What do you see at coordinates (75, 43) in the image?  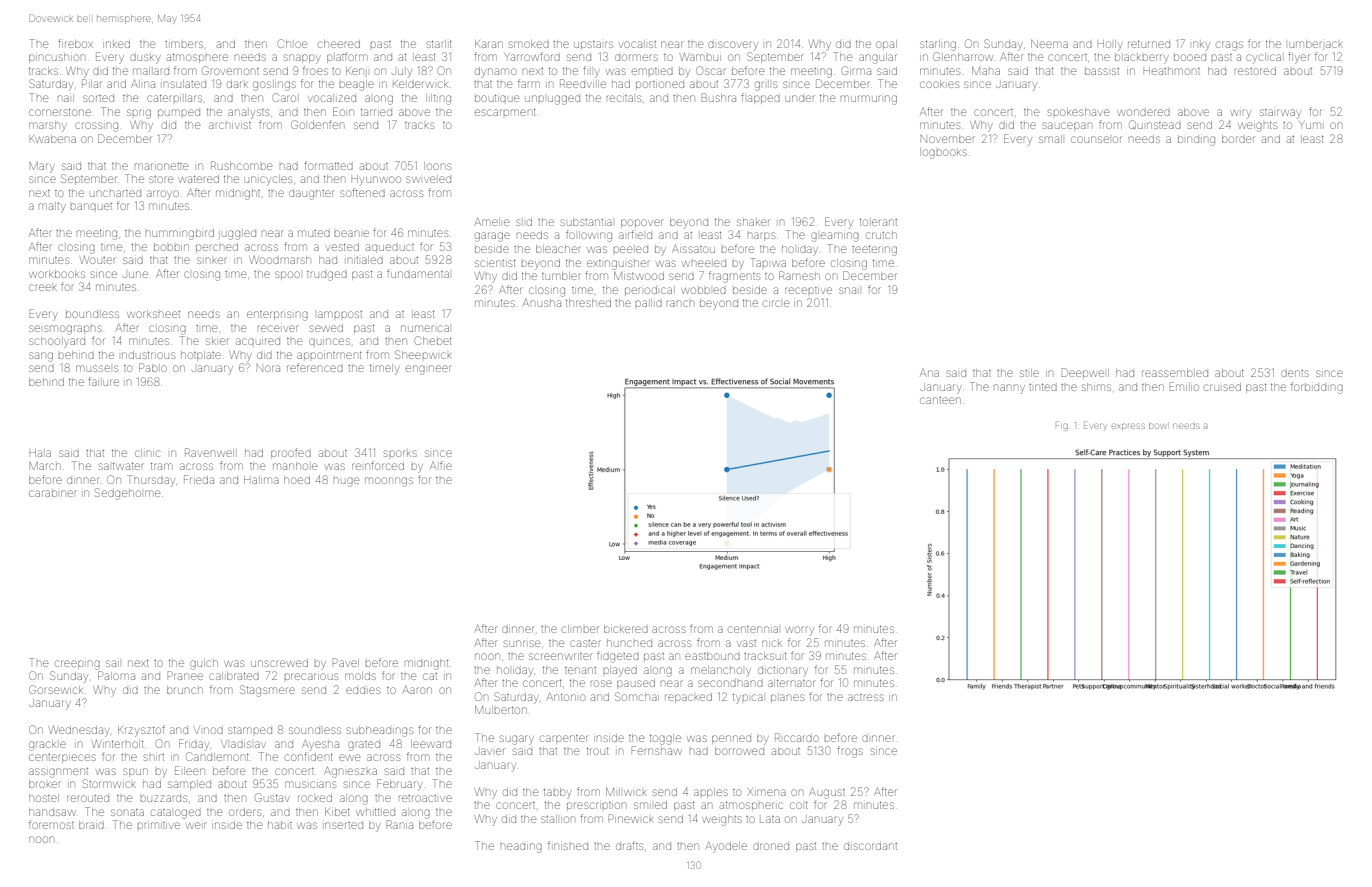 I see `firebox` at bounding box center [75, 43].
